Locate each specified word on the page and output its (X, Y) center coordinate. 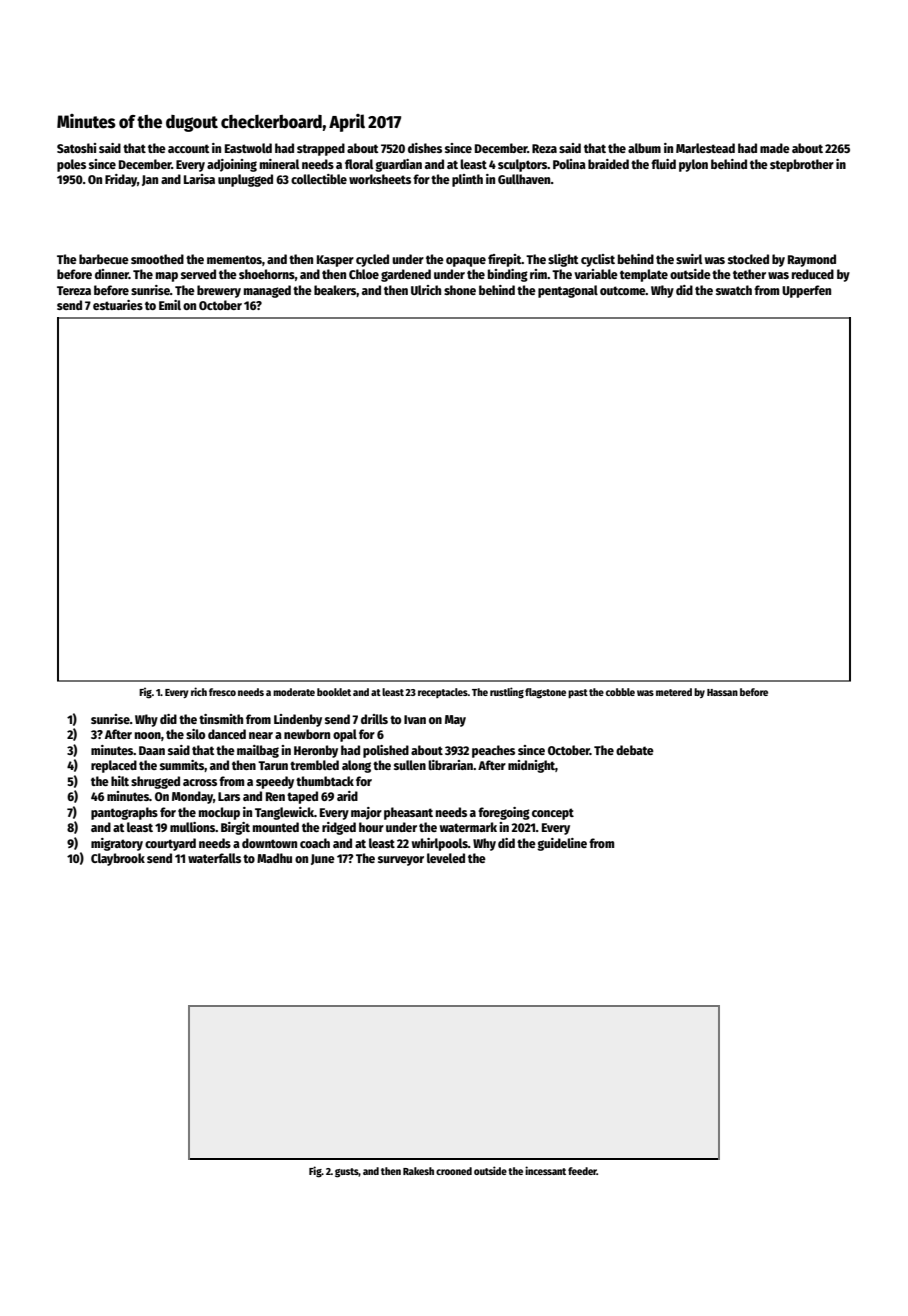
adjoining (232, 165)
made (775, 148)
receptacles (443, 693)
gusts (347, 1173)
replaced (114, 766)
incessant (545, 1170)
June (323, 859)
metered (674, 692)
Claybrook (118, 859)
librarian (450, 765)
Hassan (722, 692)
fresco (222, 692)
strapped (321, 149)
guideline (562, 844)
